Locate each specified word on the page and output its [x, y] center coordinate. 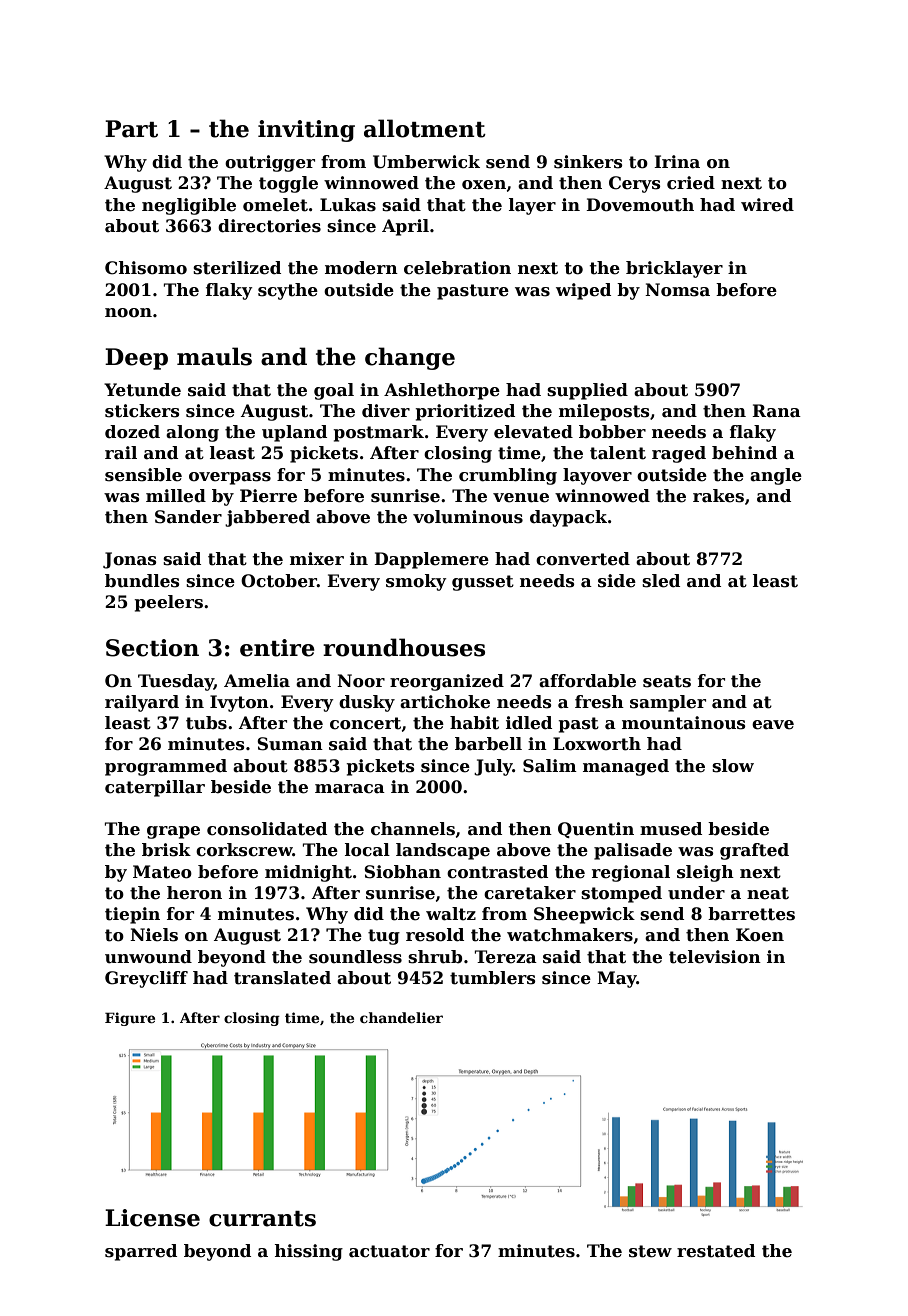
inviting [306, 131]
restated [716, 1251]
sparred [141, 1252]
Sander [188, 517]
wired [767, 205]
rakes [718, 496]
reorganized [447, 682]
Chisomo [146, 268]
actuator [389, 1251]
